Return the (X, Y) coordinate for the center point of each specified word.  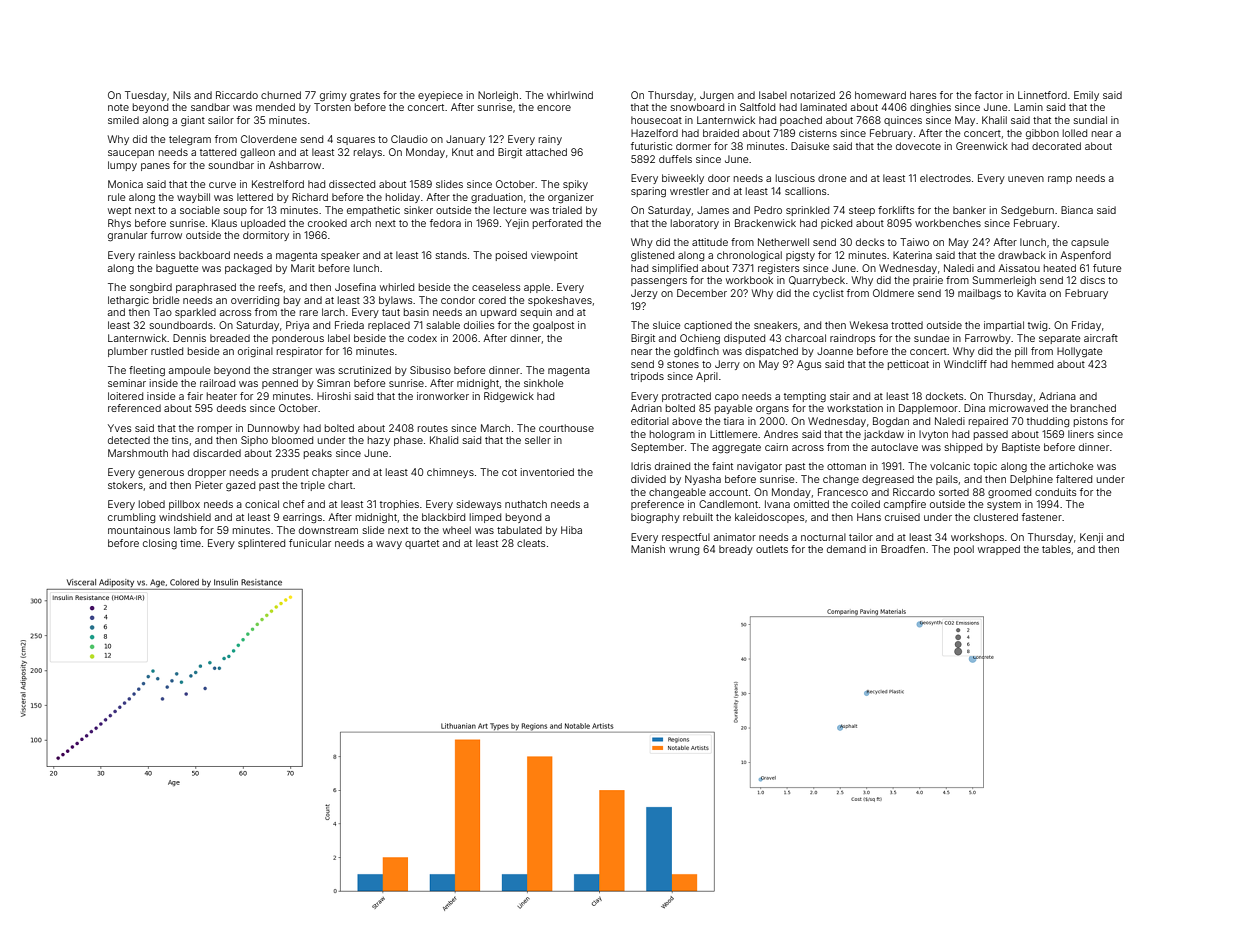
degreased (888, 480)
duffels (675, 159)
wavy (389, 545)
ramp (1060, 180)
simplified (675, 269)
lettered (255, 197)
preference (657, 505)
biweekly (683, 179)
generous (161, 474)
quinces (903, 121)
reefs (271, 287)
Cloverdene (269, 139)
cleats (531, 543)
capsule (1090, 243)
